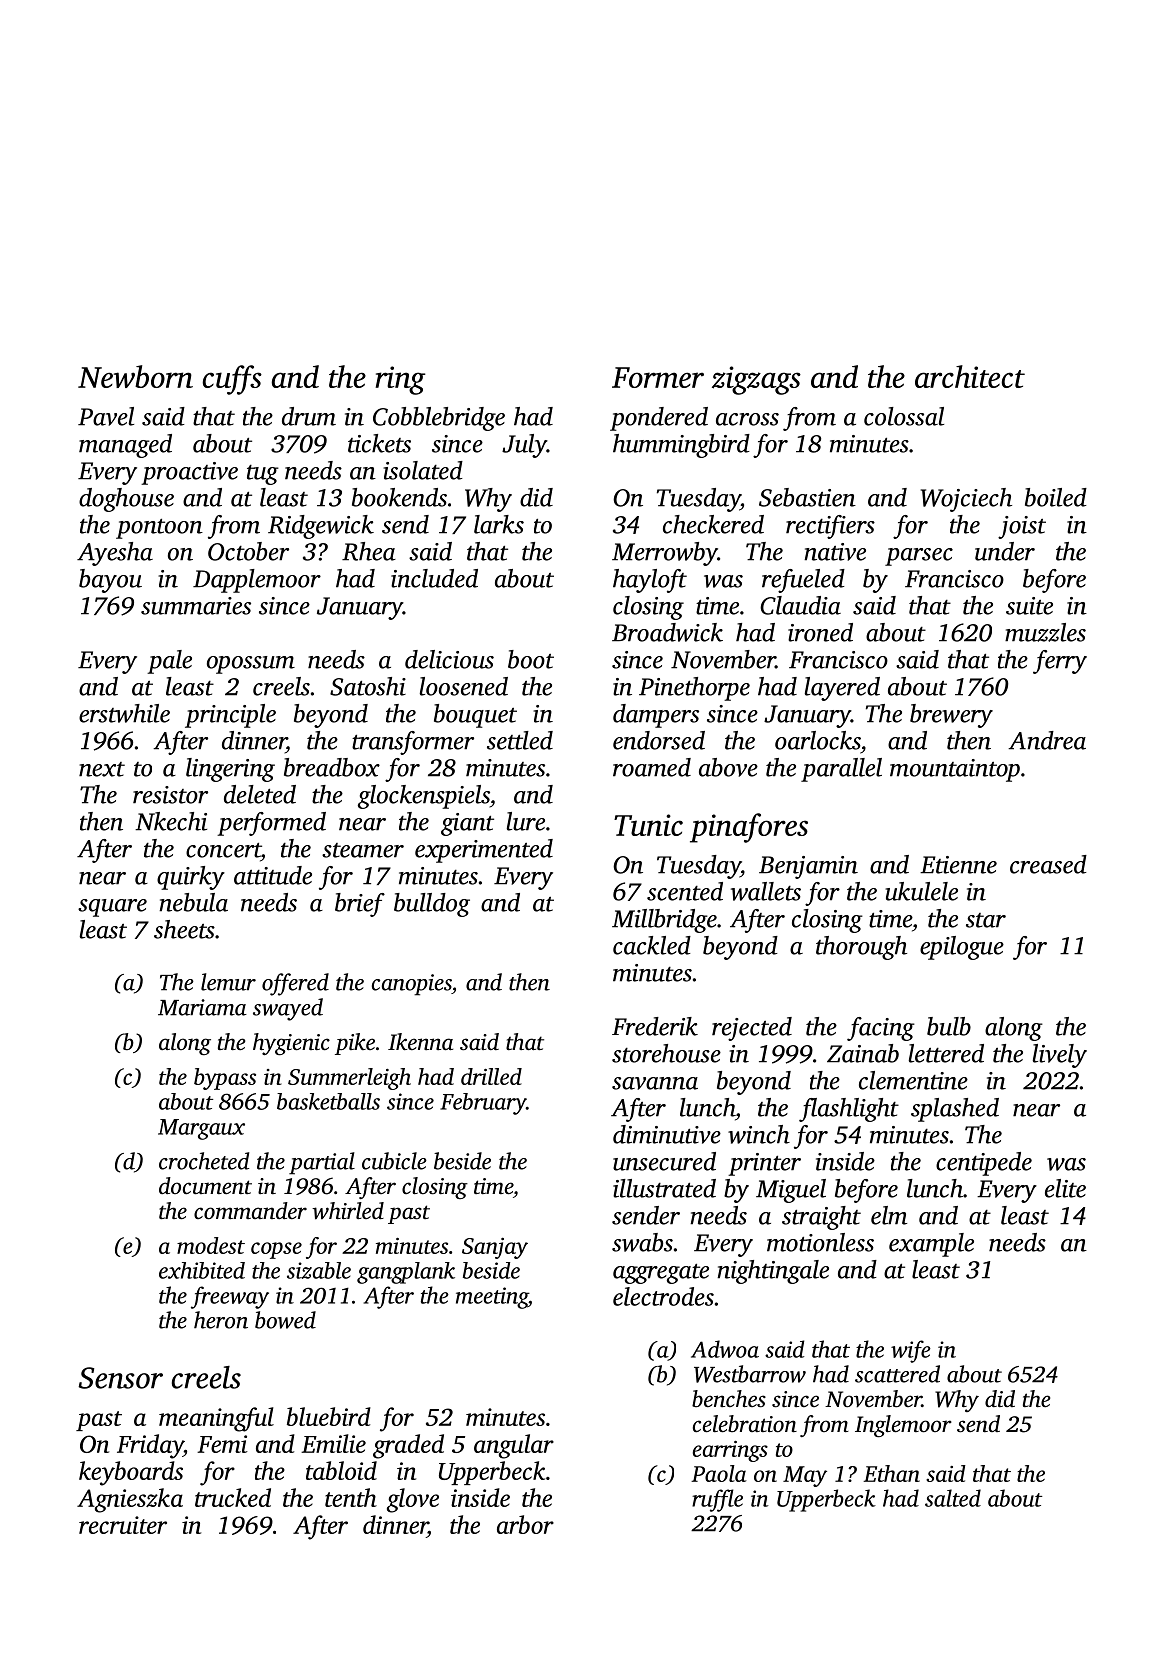 The width and height of the document is (1165, 1654). What do you see at coordinates (232, 380) in the document?
I see `cuffs` at bounding box center [232, 380].
